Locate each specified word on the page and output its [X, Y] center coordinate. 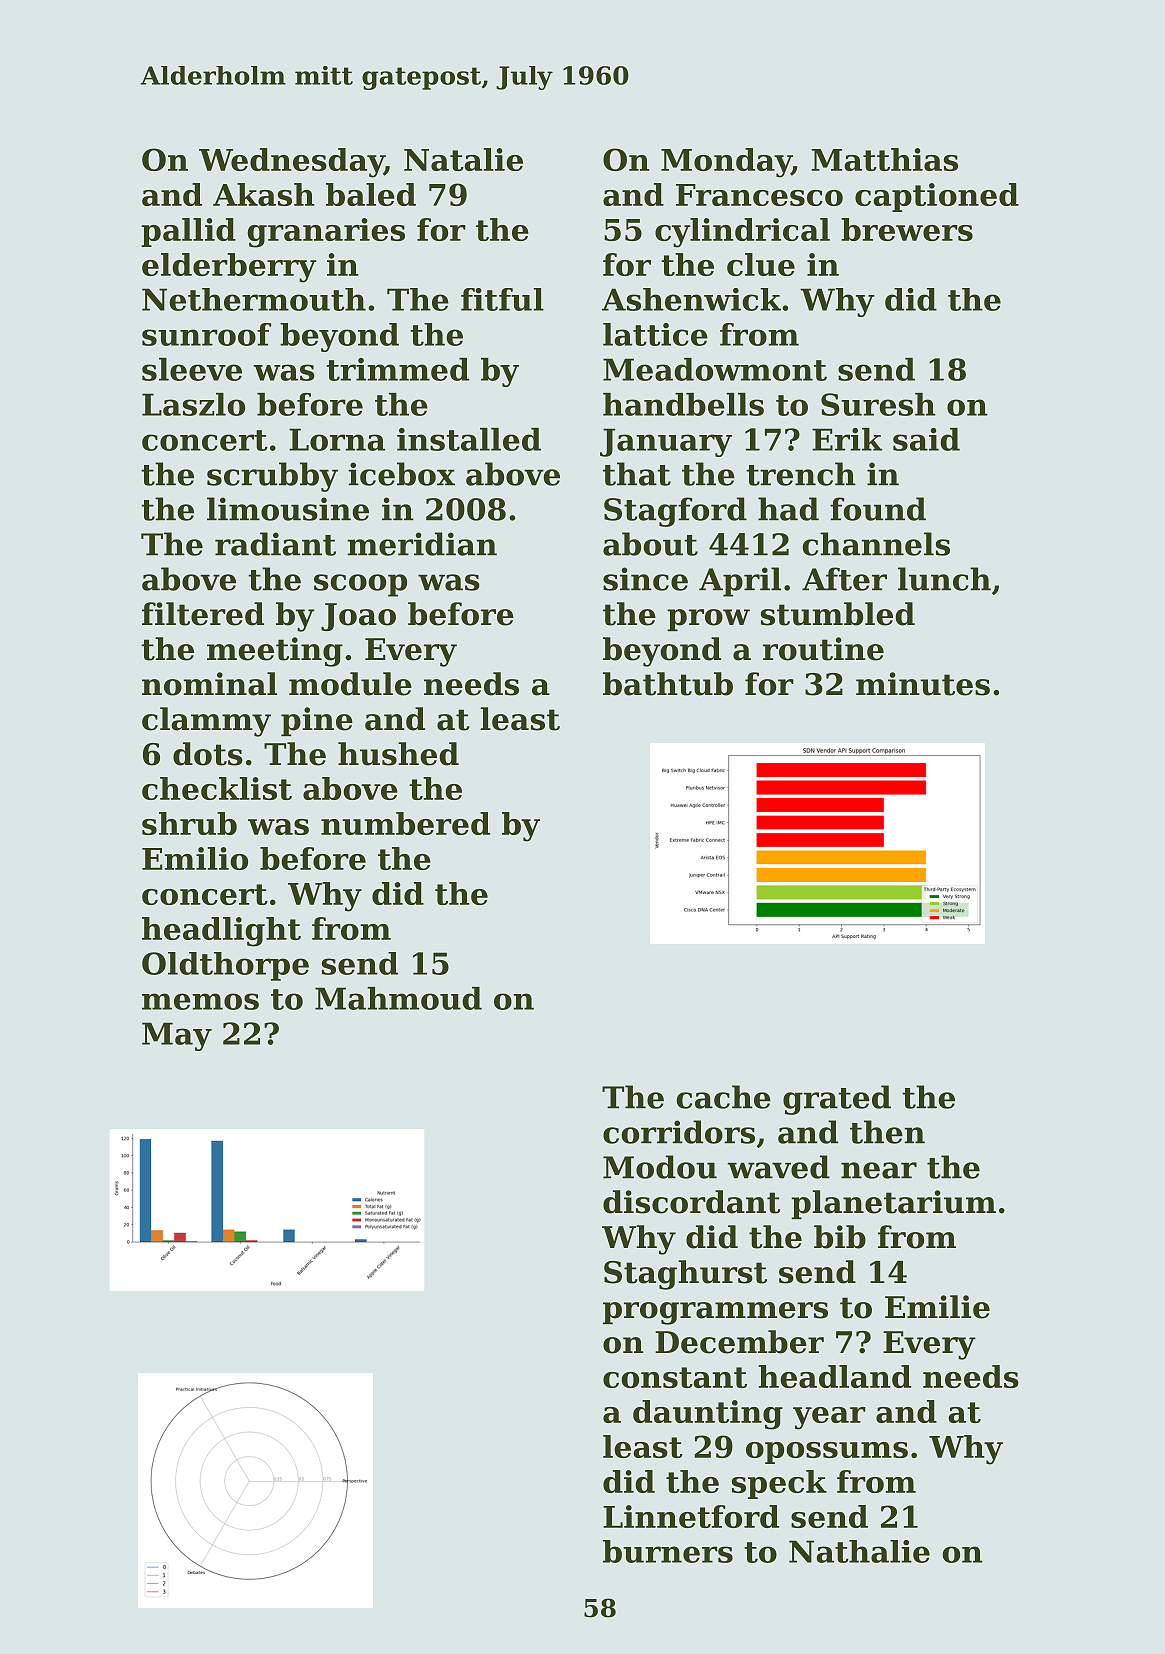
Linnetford [691, 1516]
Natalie [463, 159]
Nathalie [859, 1551]
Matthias [884, 159]
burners [668, 1551]
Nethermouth [254, 299]
